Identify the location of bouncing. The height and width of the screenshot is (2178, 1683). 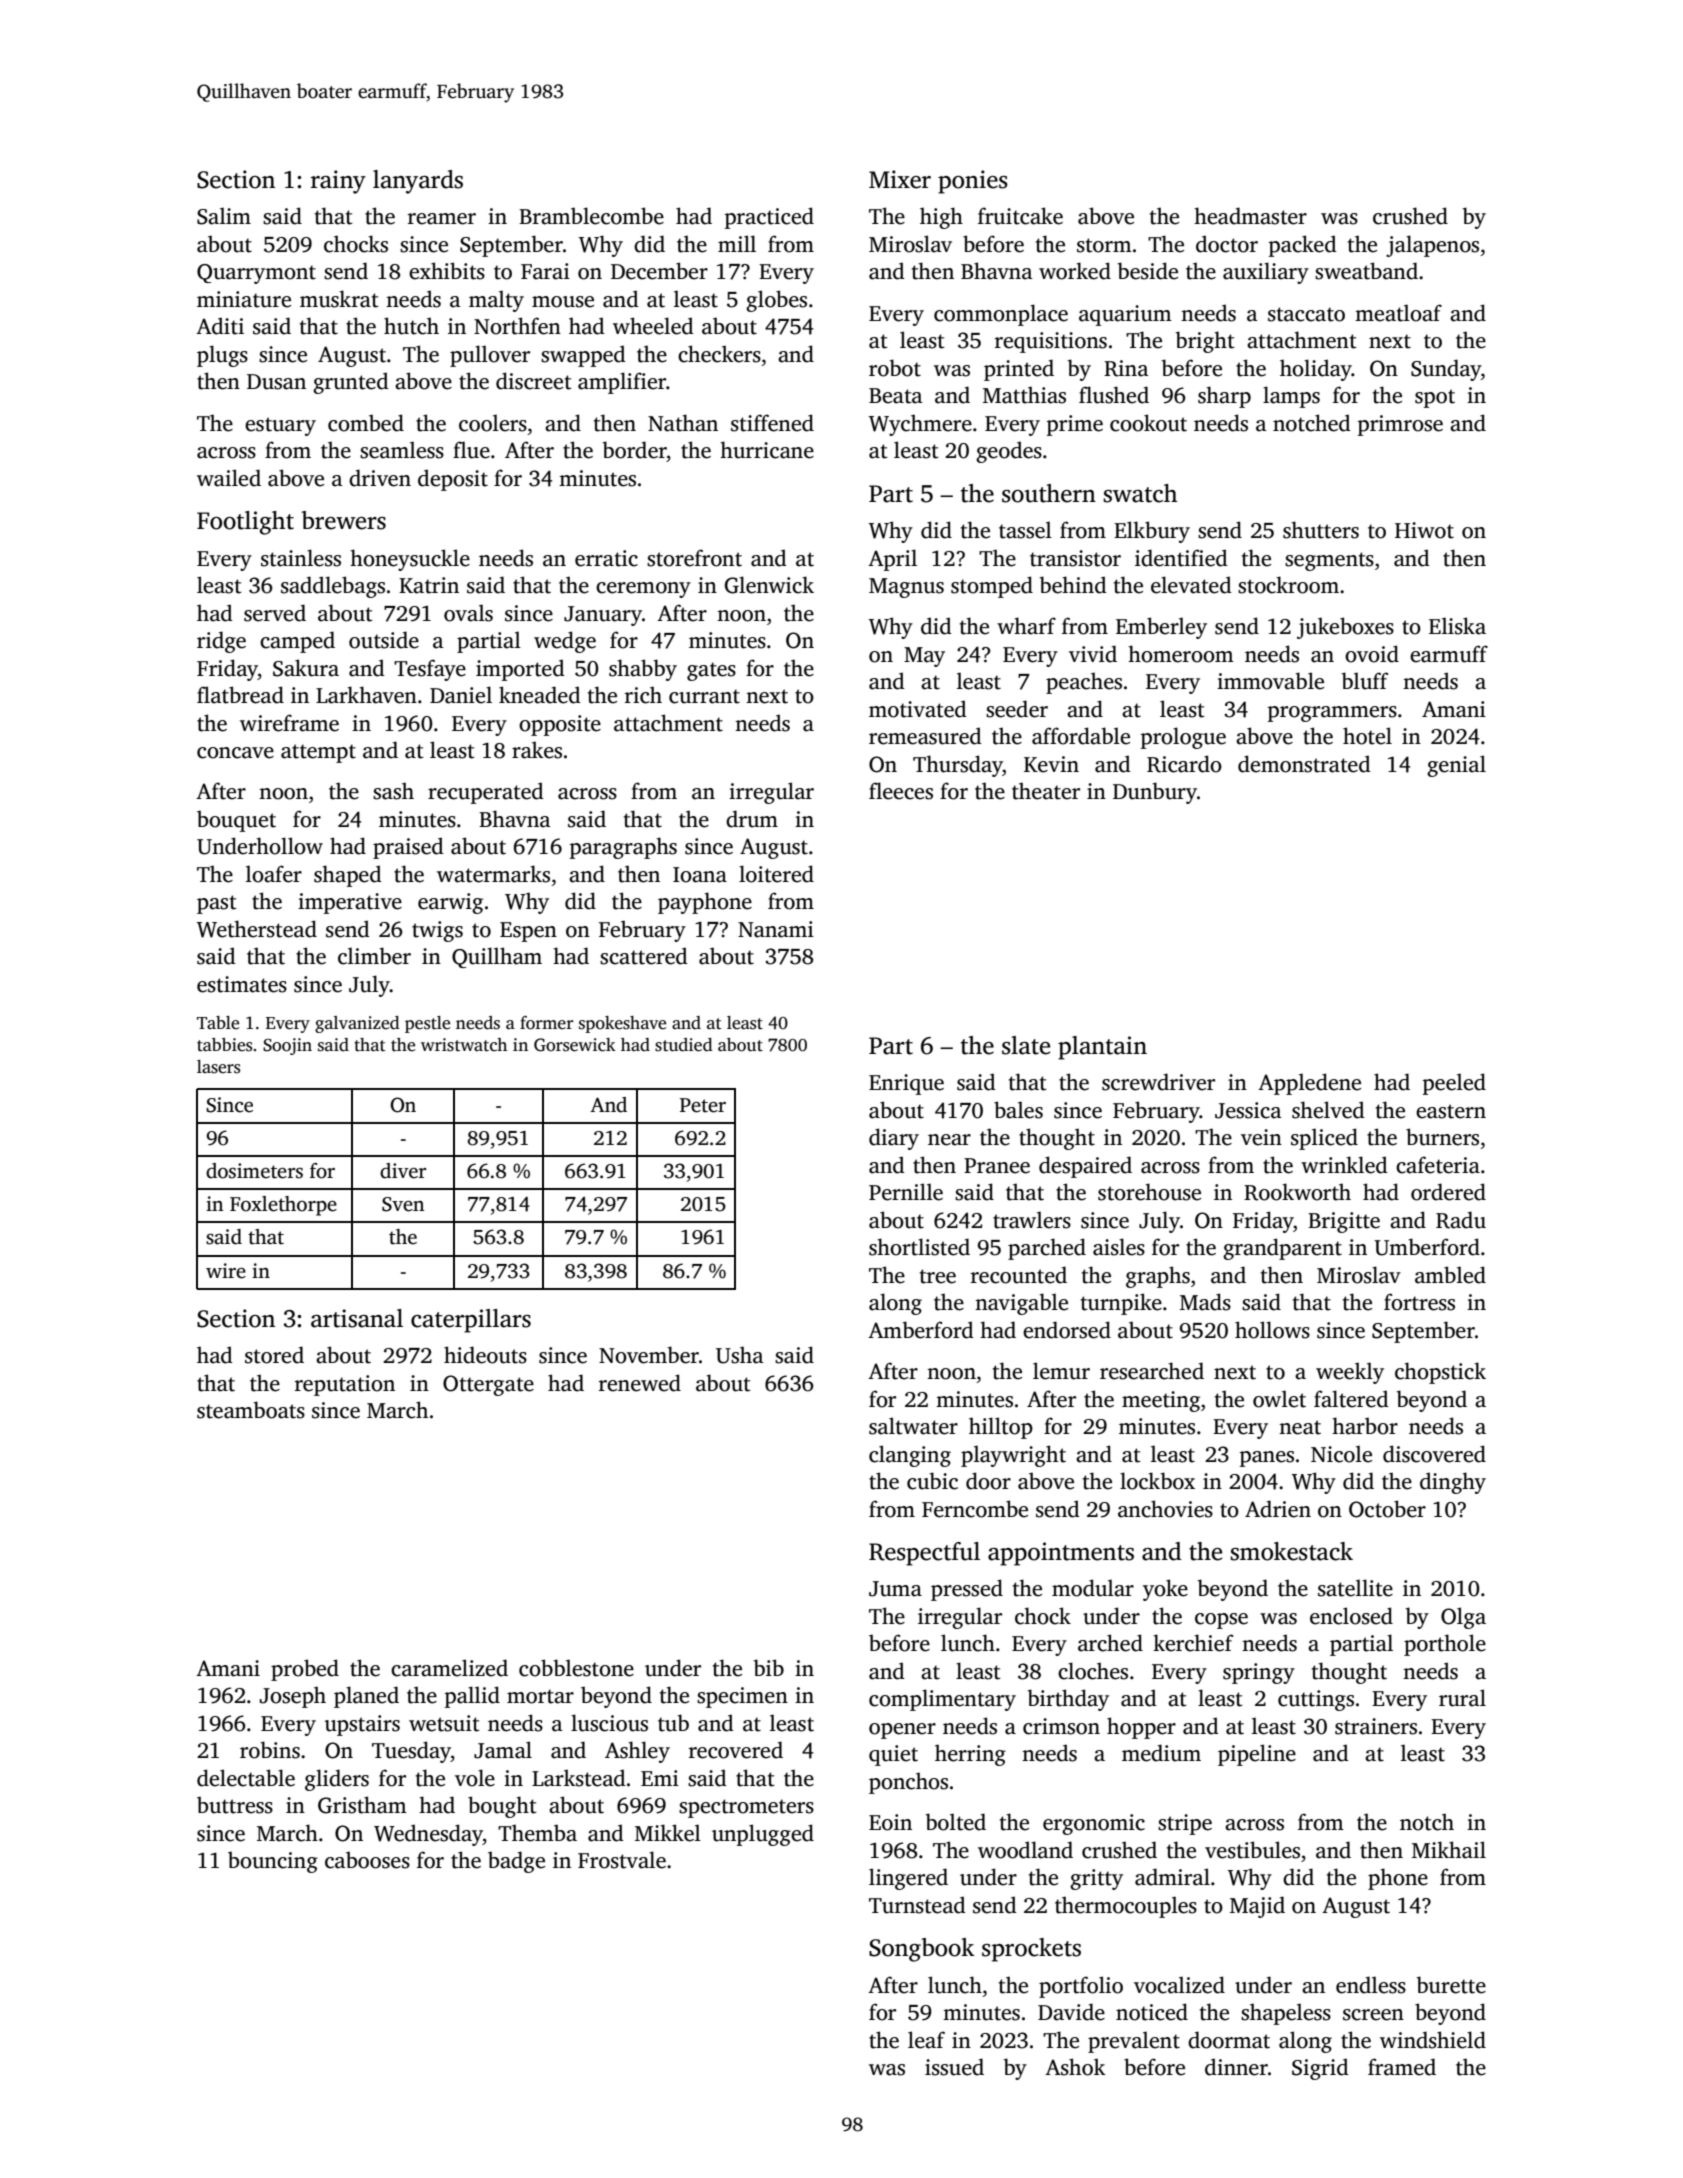
(273, 1862).
